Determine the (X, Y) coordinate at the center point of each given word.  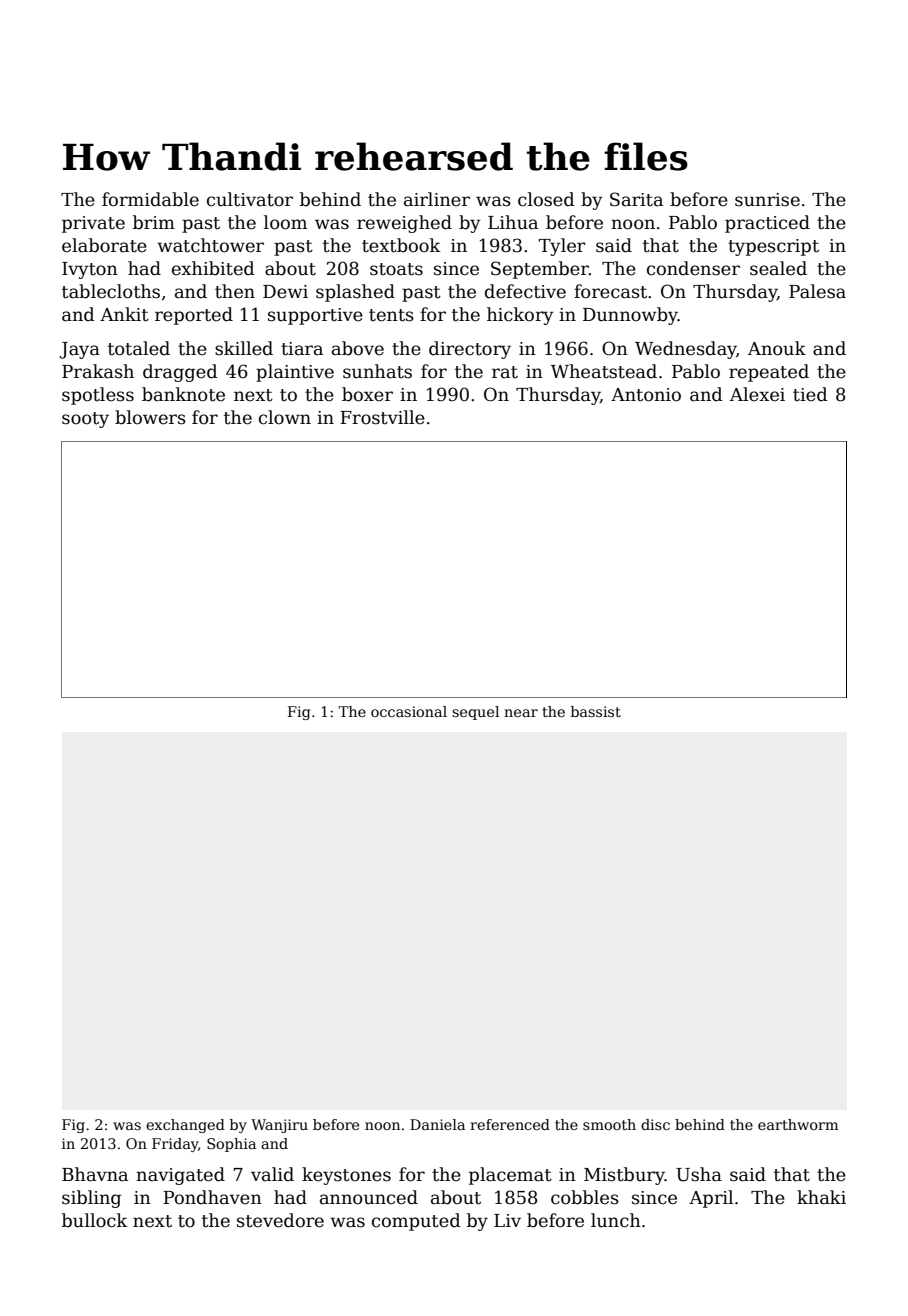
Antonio (646, 395)
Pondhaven (212, 1197)
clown (285, 417)
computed (416, 1222)
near (521, 713)
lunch (616, 1220)
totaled (139, 348)
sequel (475, 713)
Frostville (382, 417)
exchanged (185, 1126)
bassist (596, 711)
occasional (409, 711)
